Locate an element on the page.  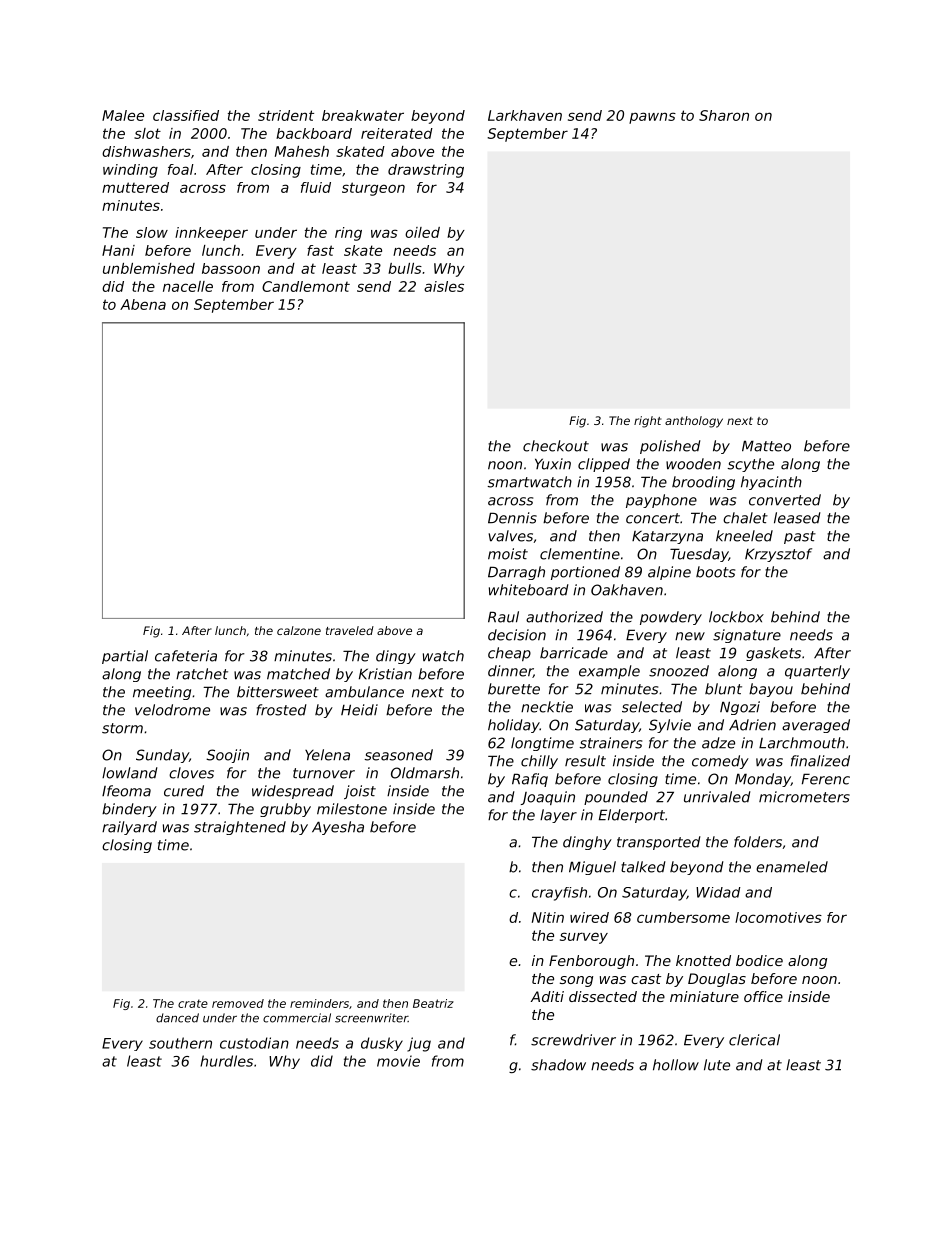
Abena is located at coordinates (143, 304).
